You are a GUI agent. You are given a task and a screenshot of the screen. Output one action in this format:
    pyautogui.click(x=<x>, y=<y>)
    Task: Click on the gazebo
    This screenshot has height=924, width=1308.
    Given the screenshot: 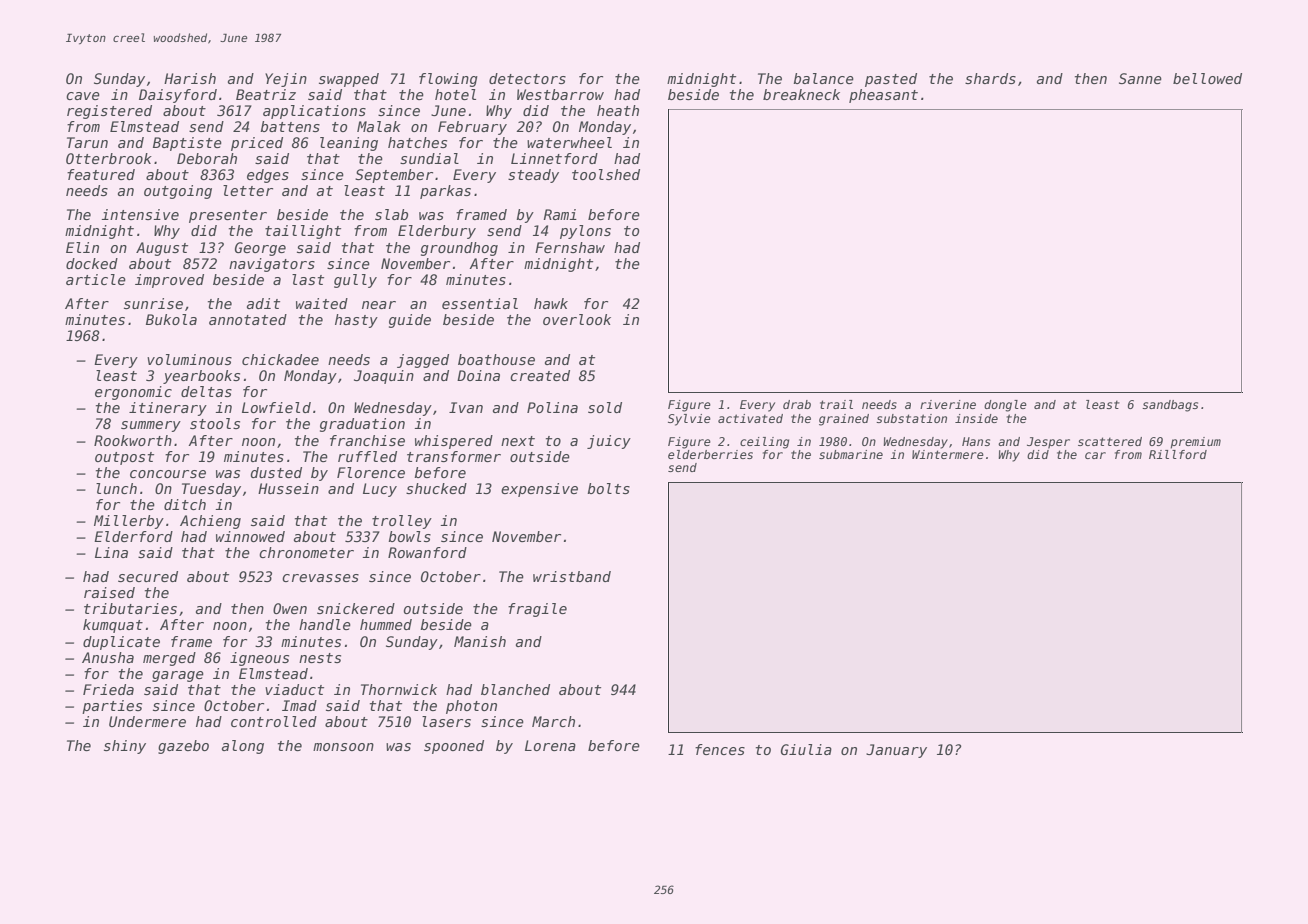 What is the action you would take?
    pyautogui.click(x=183, y=747)
